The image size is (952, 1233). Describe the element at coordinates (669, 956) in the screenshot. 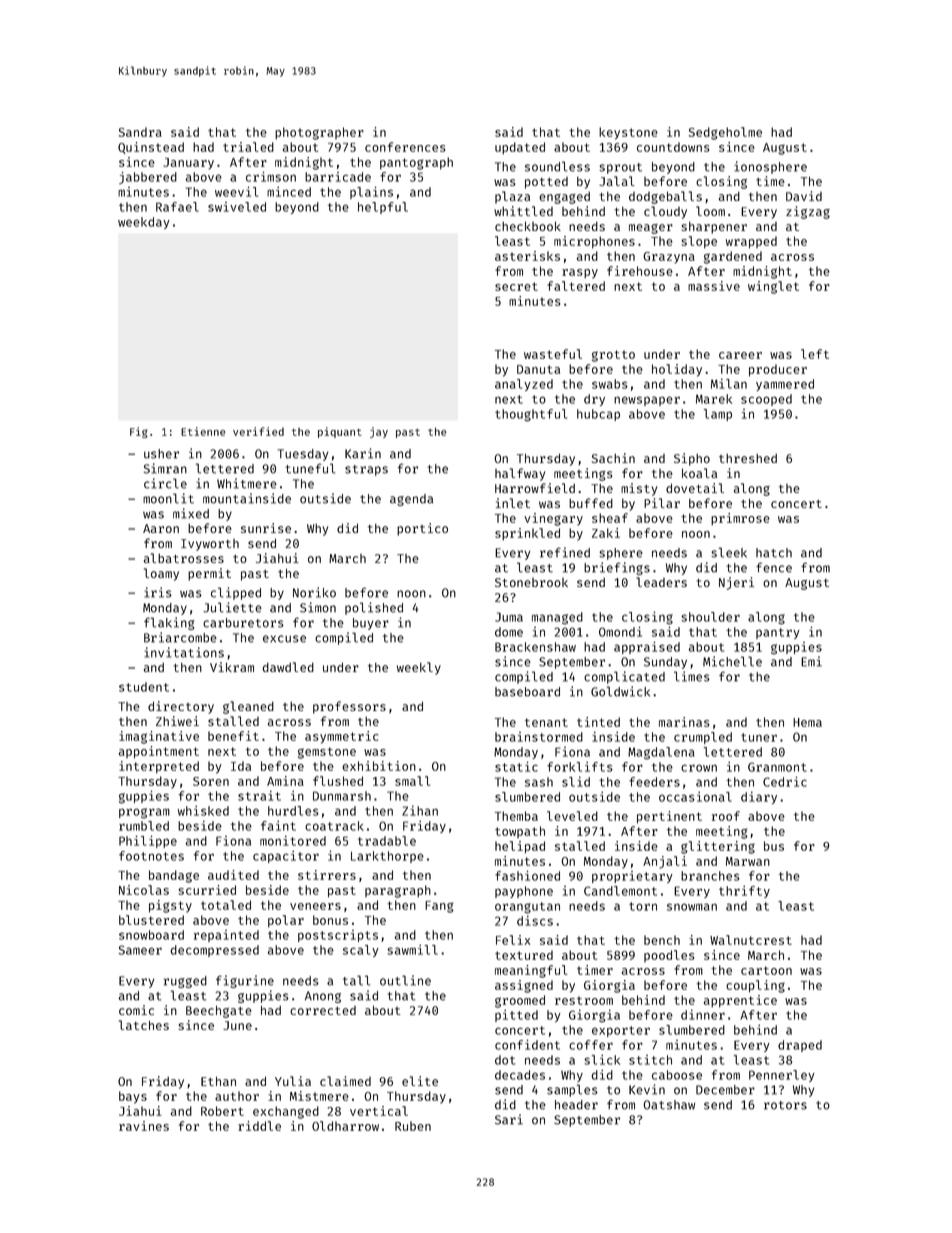

I see `poodles` at that location.
